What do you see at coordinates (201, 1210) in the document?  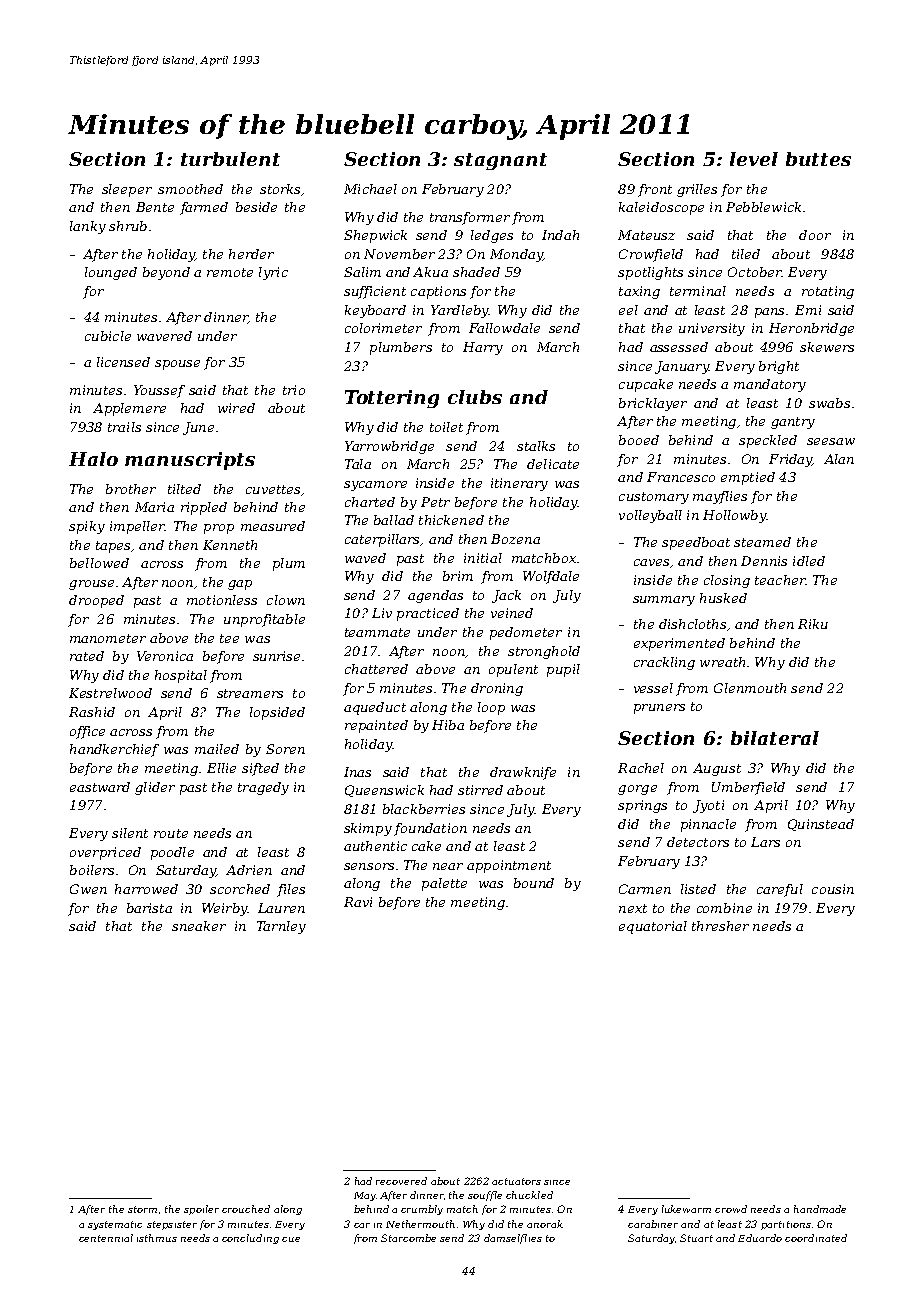 I see `spoiler` at bounding box center [201, 1210].
